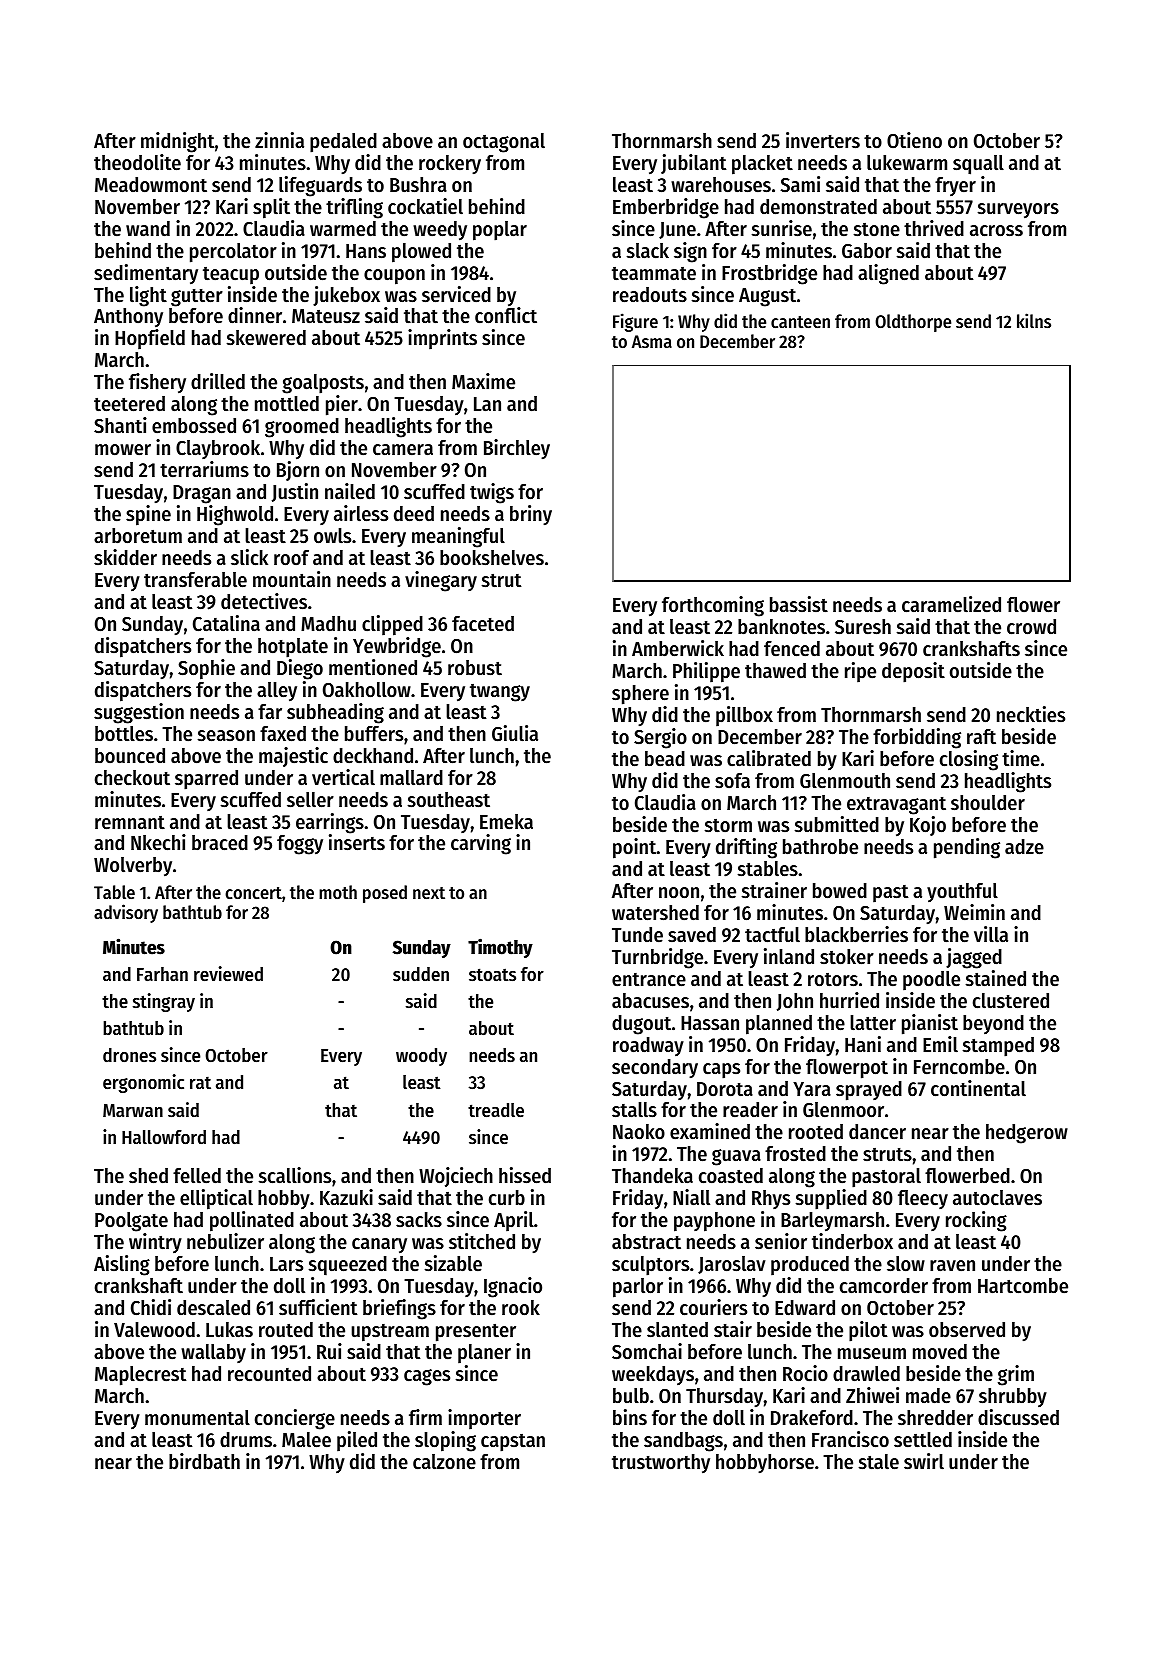 The width and height of the screenshot is (1165, 1654). I want to click on point, so click(634, 848).
